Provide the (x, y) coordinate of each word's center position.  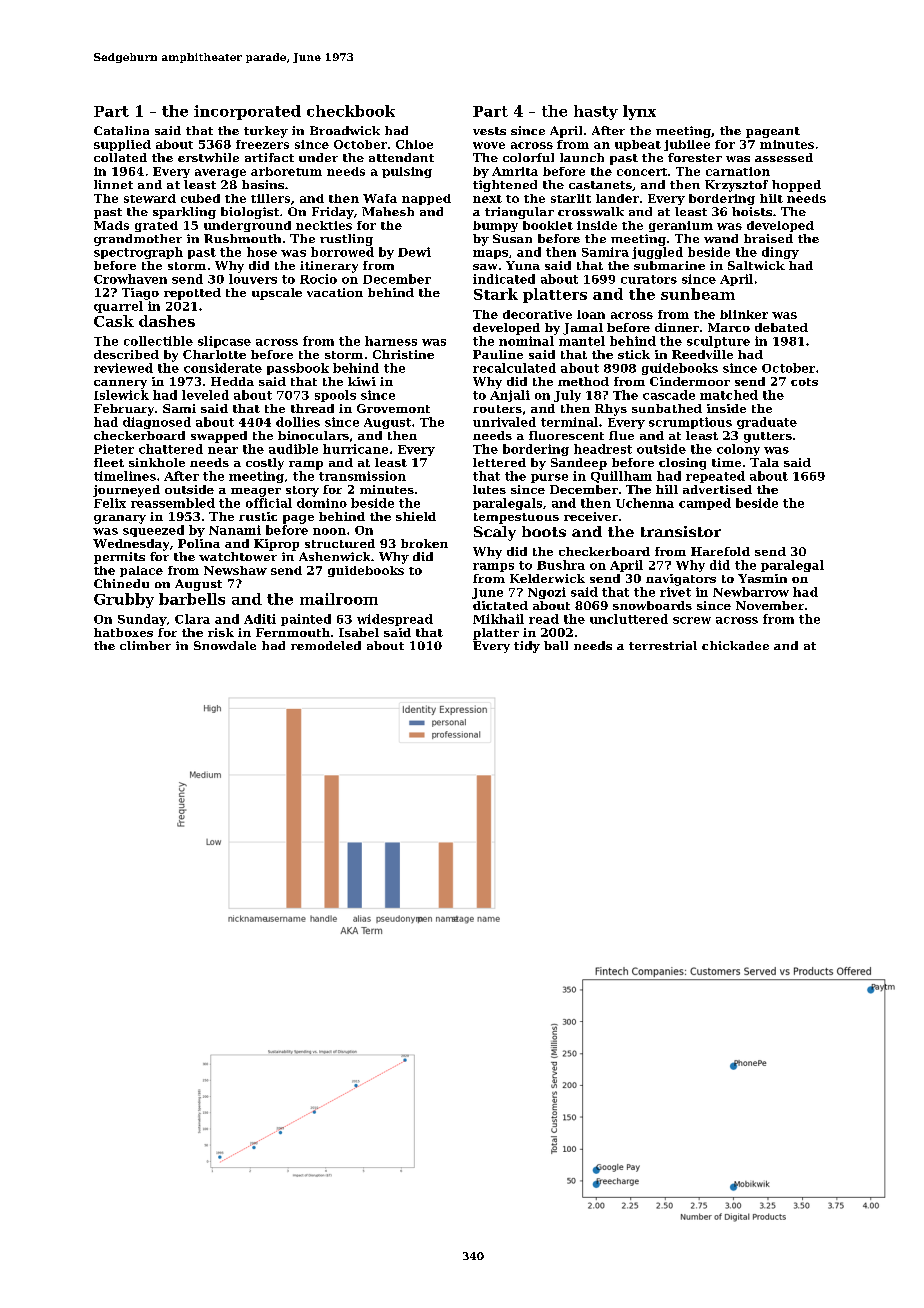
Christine (403, 354)
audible (293, 449)
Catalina (121, 130)
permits (119, 558)
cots (804, 382)
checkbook (351, 111)
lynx (639, 112)
